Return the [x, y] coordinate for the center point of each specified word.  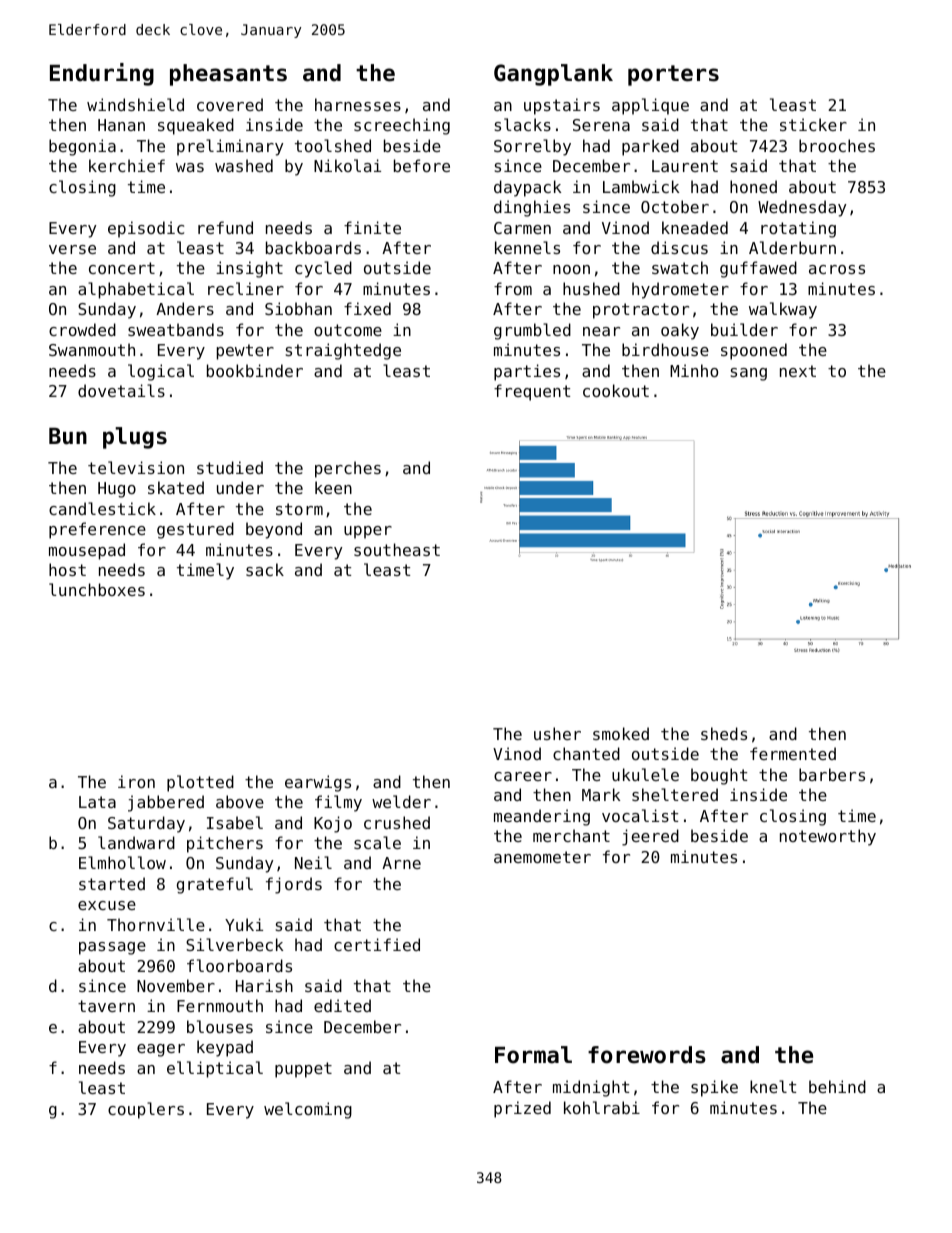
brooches [837, 145]
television [136, 467]
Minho [694, 370]
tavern [106, 1006]
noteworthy [828, 837]
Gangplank [553, 75]
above [240, 801]
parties [527, 372]
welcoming [308, 1110]
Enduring [102, 74]
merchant [571, 835]
